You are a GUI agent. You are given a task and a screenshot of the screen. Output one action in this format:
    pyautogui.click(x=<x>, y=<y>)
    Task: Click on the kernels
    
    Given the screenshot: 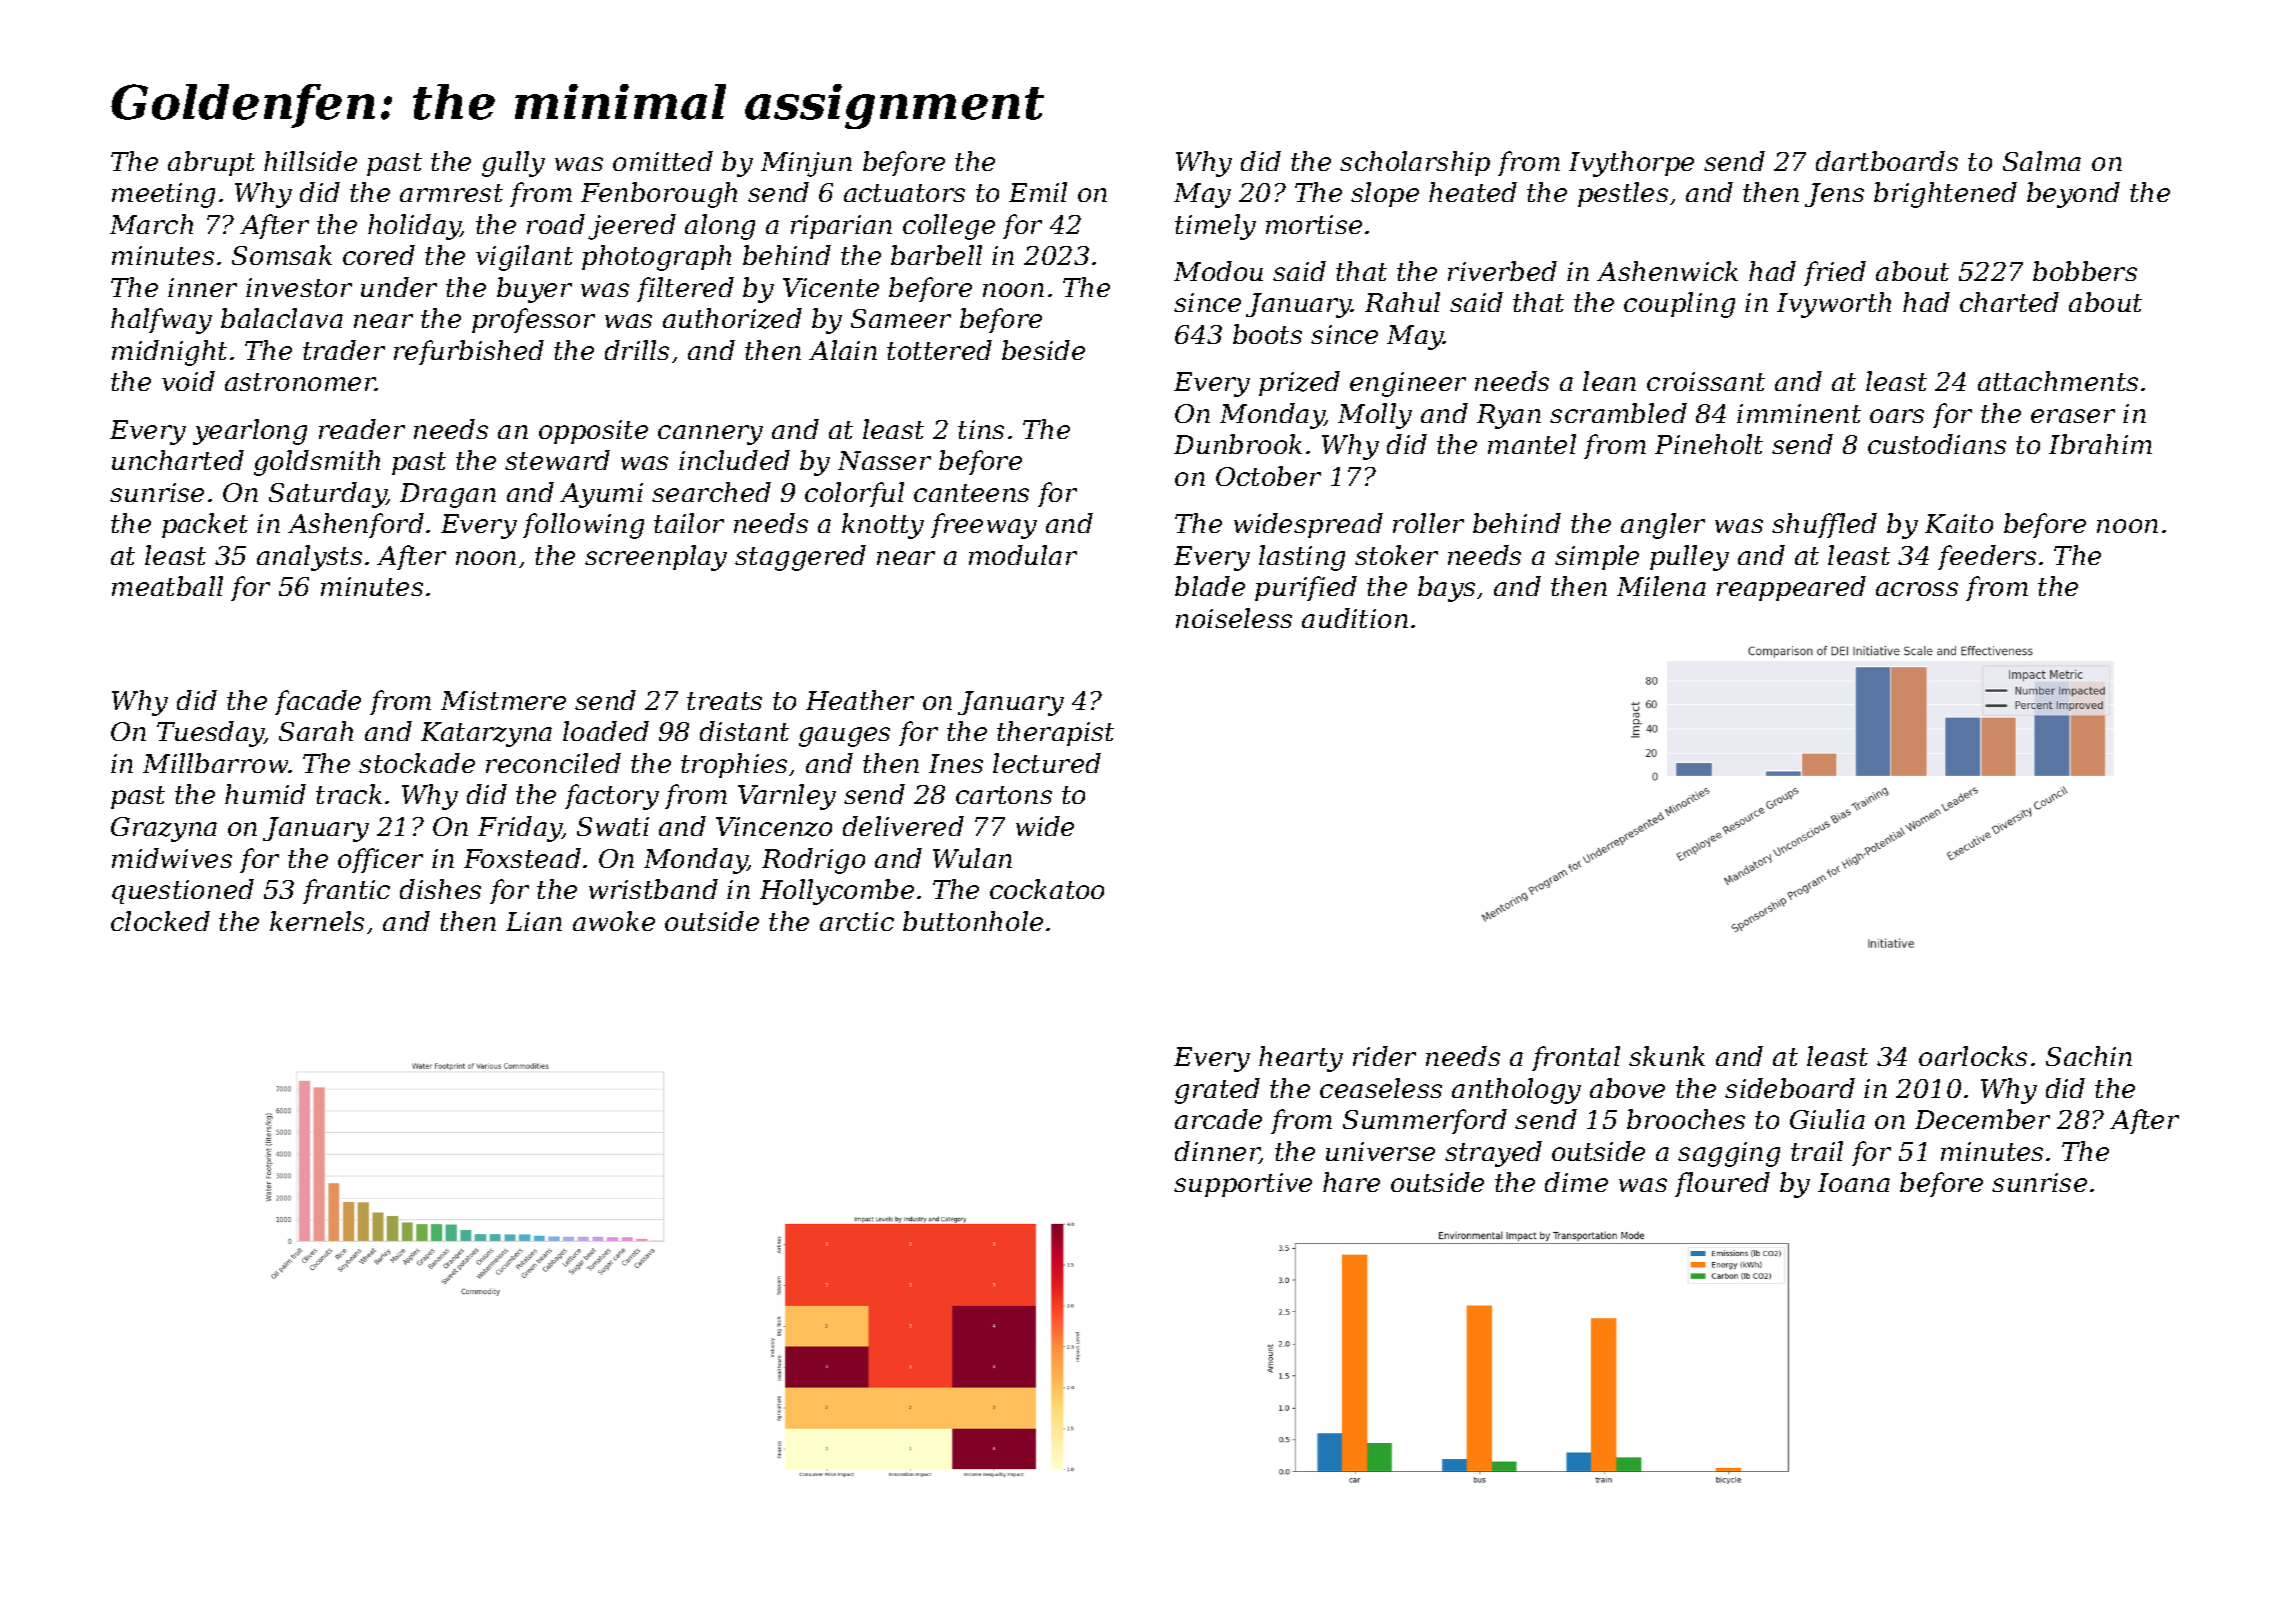 What is the action you would take?
    pyautogui.click(x=317, y=921)
